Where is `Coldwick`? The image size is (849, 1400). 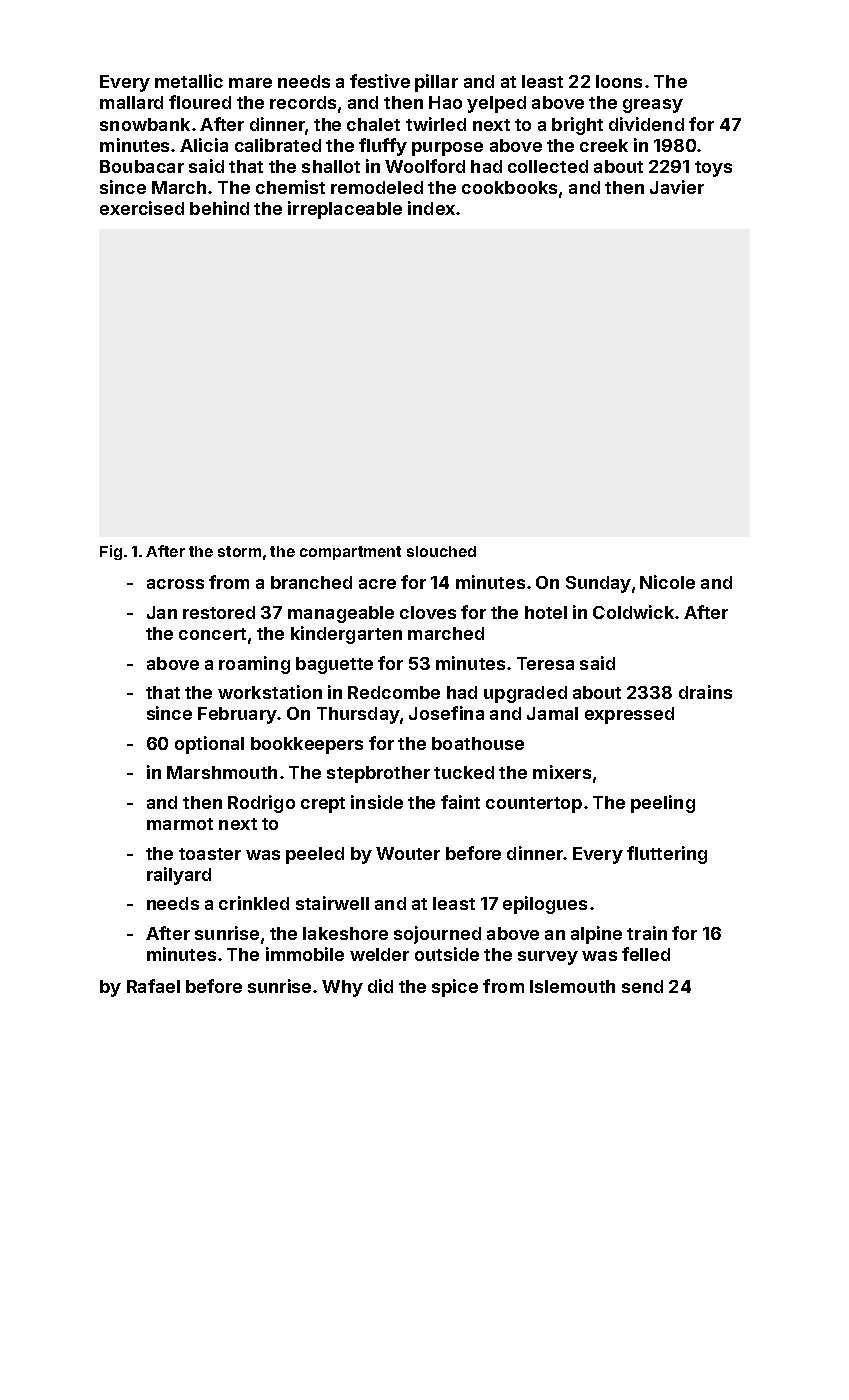 Coldwick is located at coordinates (633, 612).
